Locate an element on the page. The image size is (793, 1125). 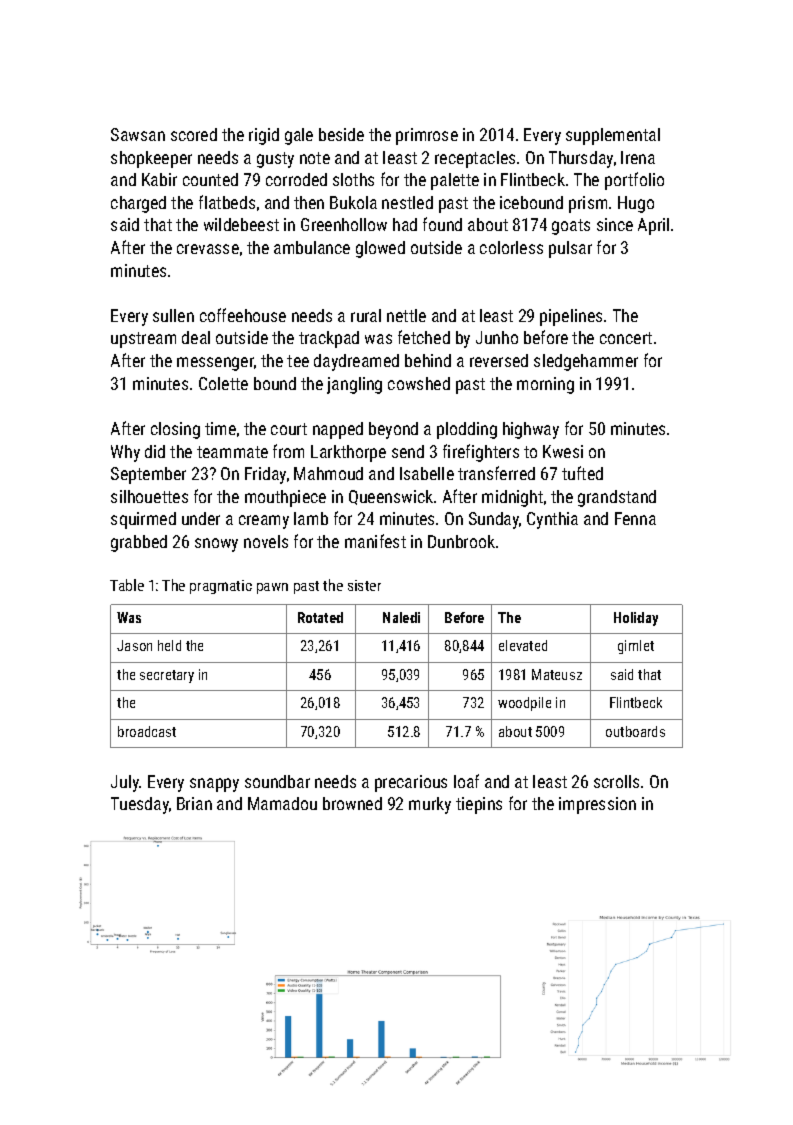
concert is located at coordinates (626, 338).
